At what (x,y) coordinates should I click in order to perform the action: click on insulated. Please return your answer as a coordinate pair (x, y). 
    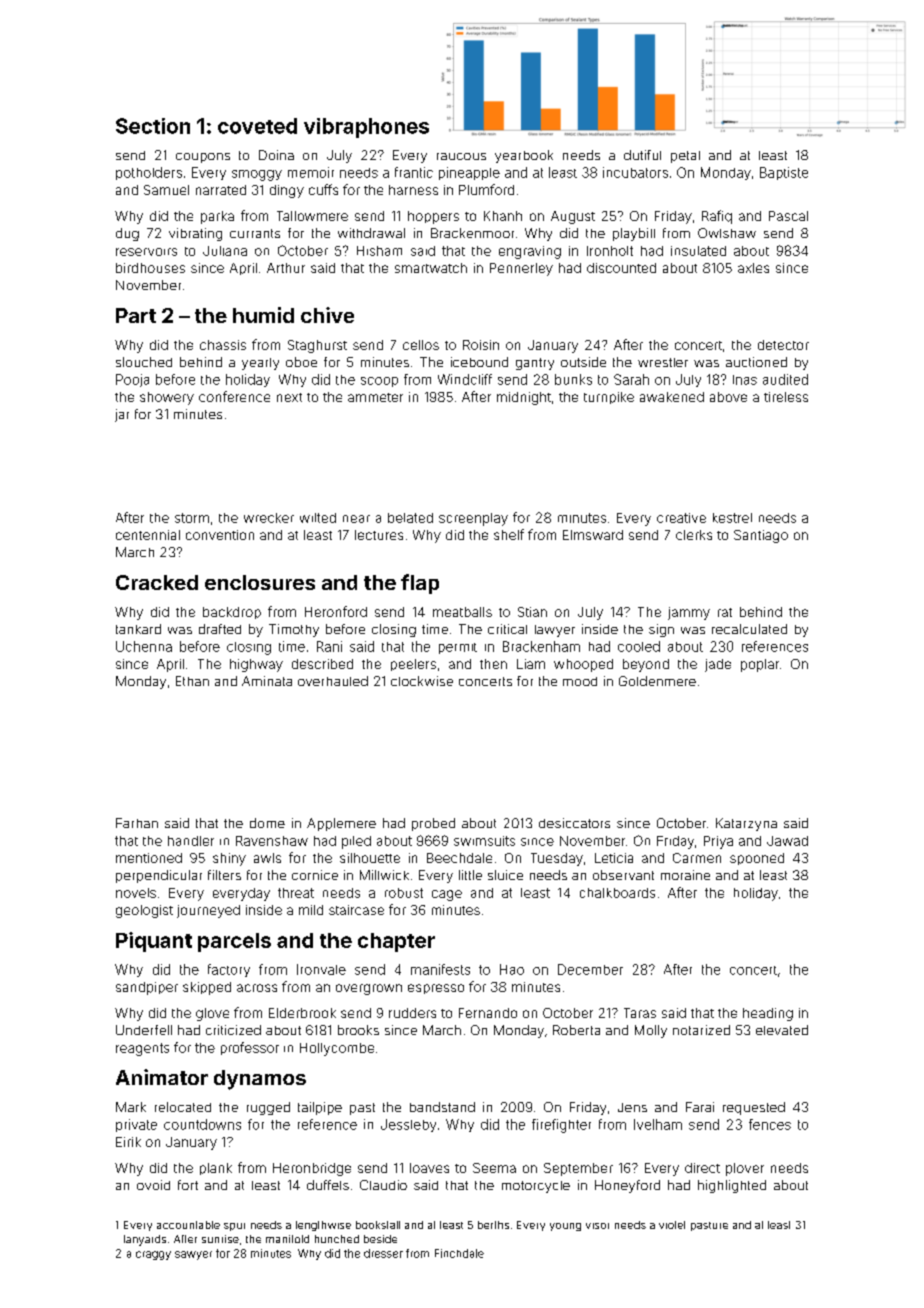
    Looking at the image, I should click on (698, 251).
